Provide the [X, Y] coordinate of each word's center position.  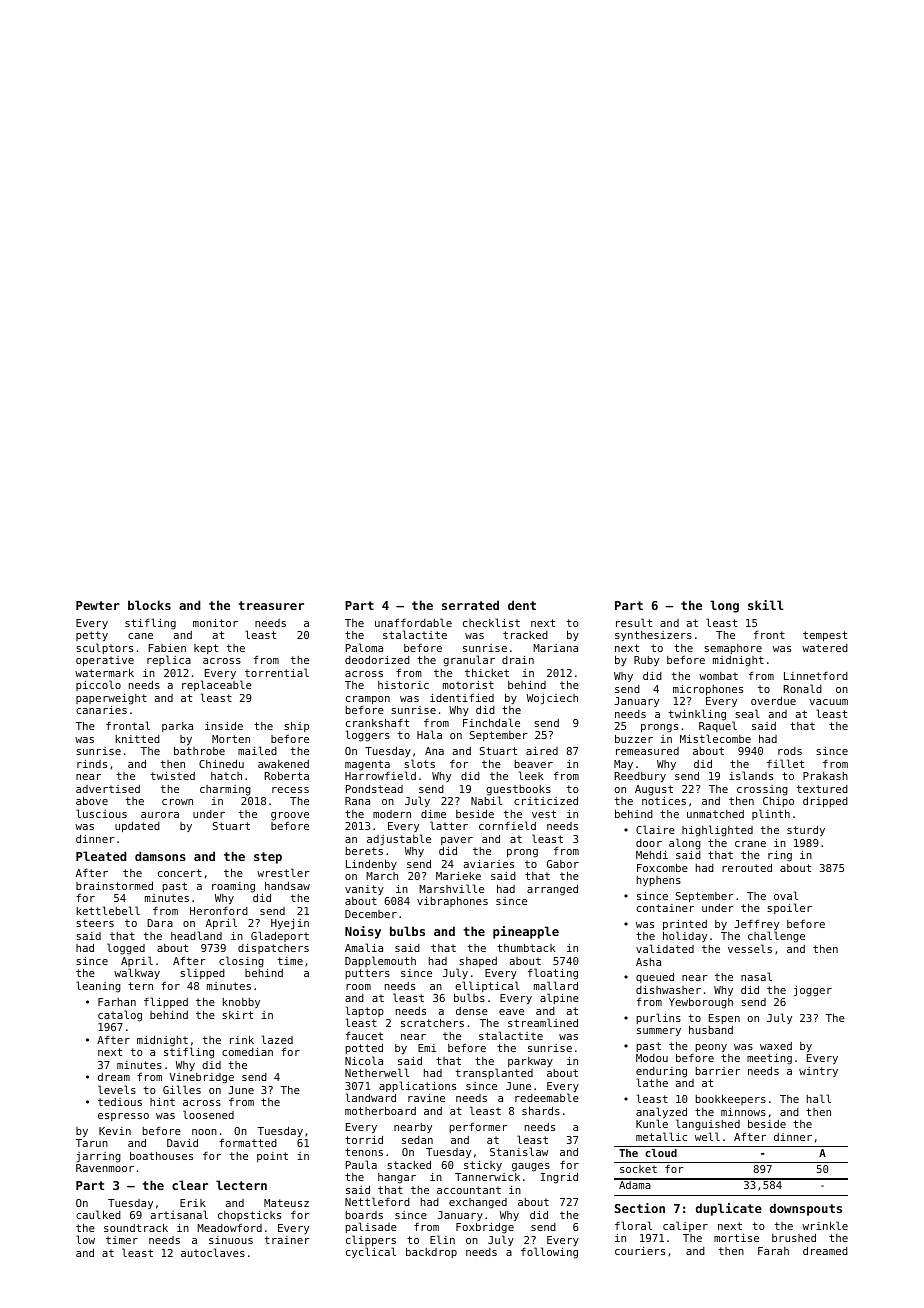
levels [117, 1089]
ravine [426, 1098]
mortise [736, 1238]
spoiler [789, 908]
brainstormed [114, 885]
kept [206, 649]
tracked [525, 635]
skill [766, 605]
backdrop [431, 1252]
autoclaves [213, 1252]
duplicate [729, 1209]
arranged [552, 890]
